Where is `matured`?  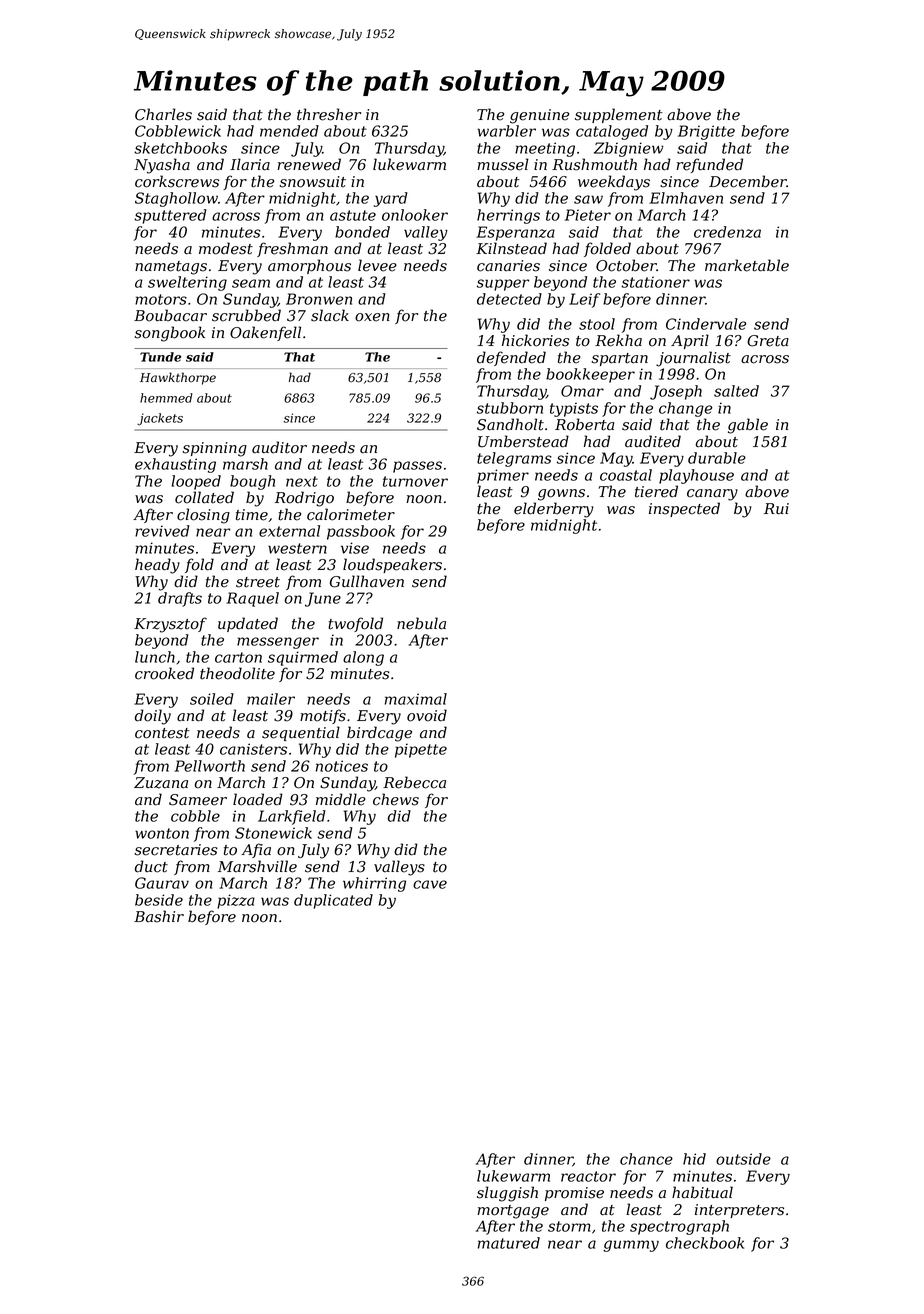
matured is located at coordinates (509, 1243).
